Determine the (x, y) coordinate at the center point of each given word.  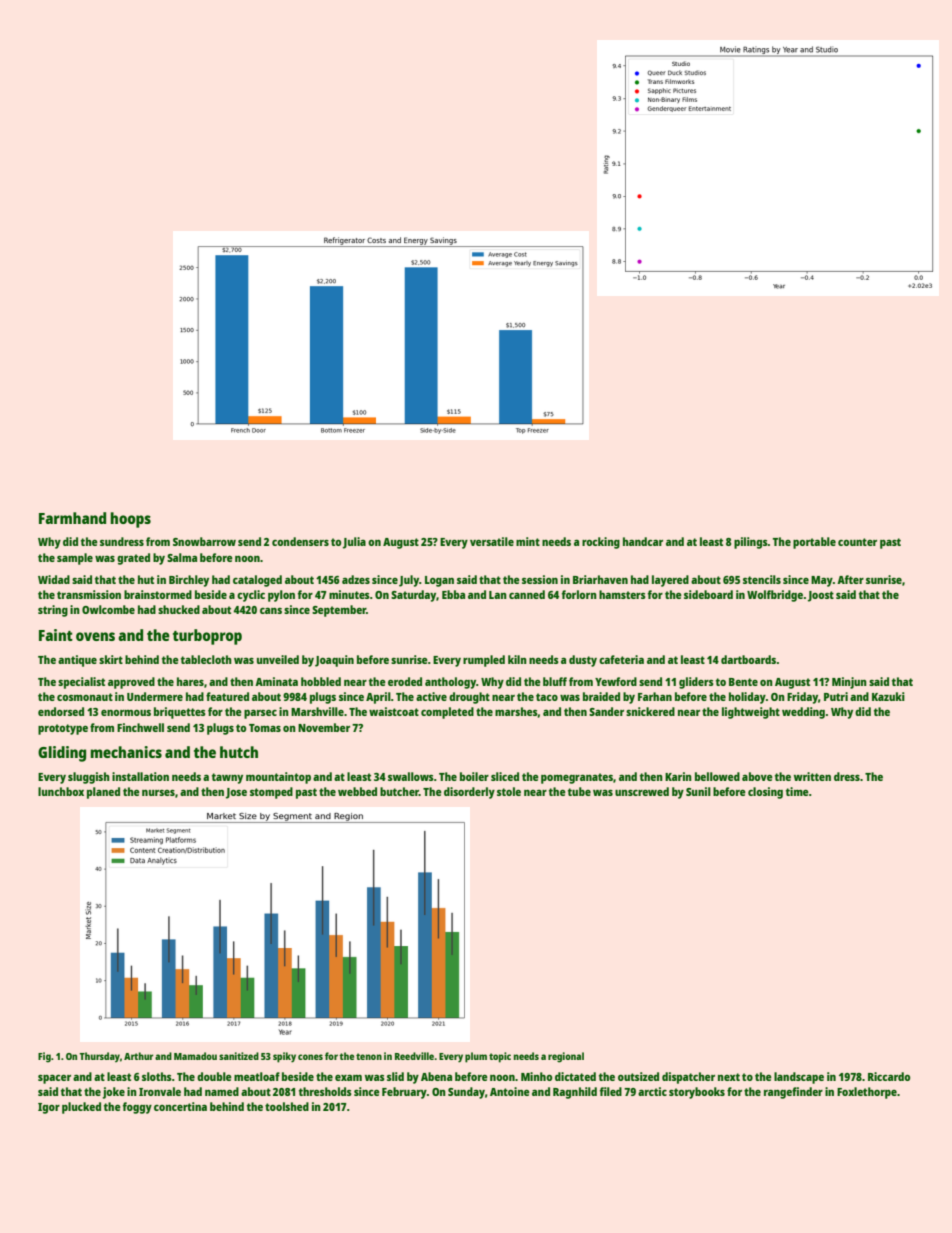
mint (528, 541)
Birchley (189, 581)
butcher (399, 791)
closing (765, 793)
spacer (54, 1079)
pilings (751, 543)
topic (500, 1057)
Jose (236, 793)
